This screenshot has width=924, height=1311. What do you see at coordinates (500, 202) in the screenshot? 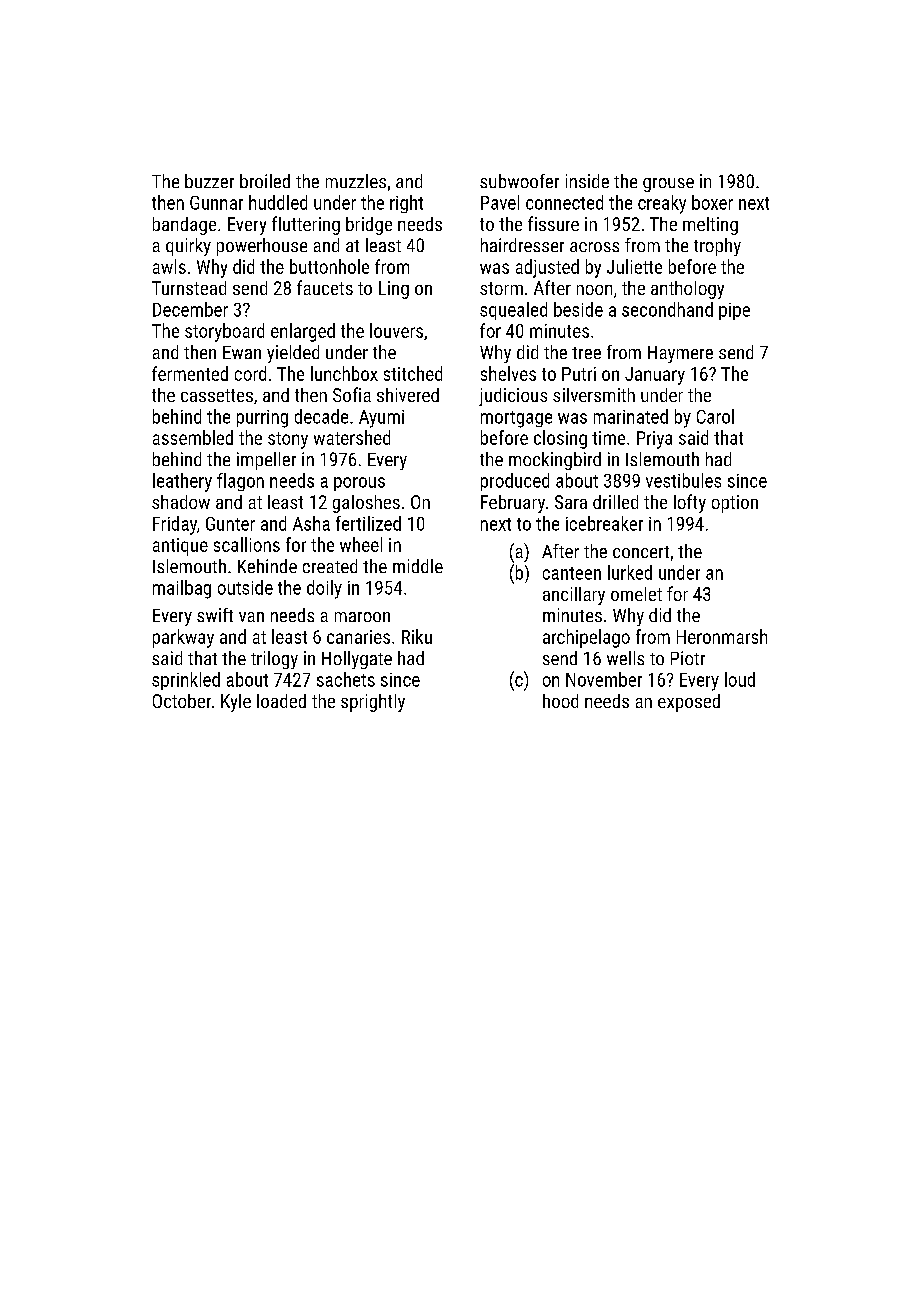
I see `Pavel` at bounding box center [500, 202].
